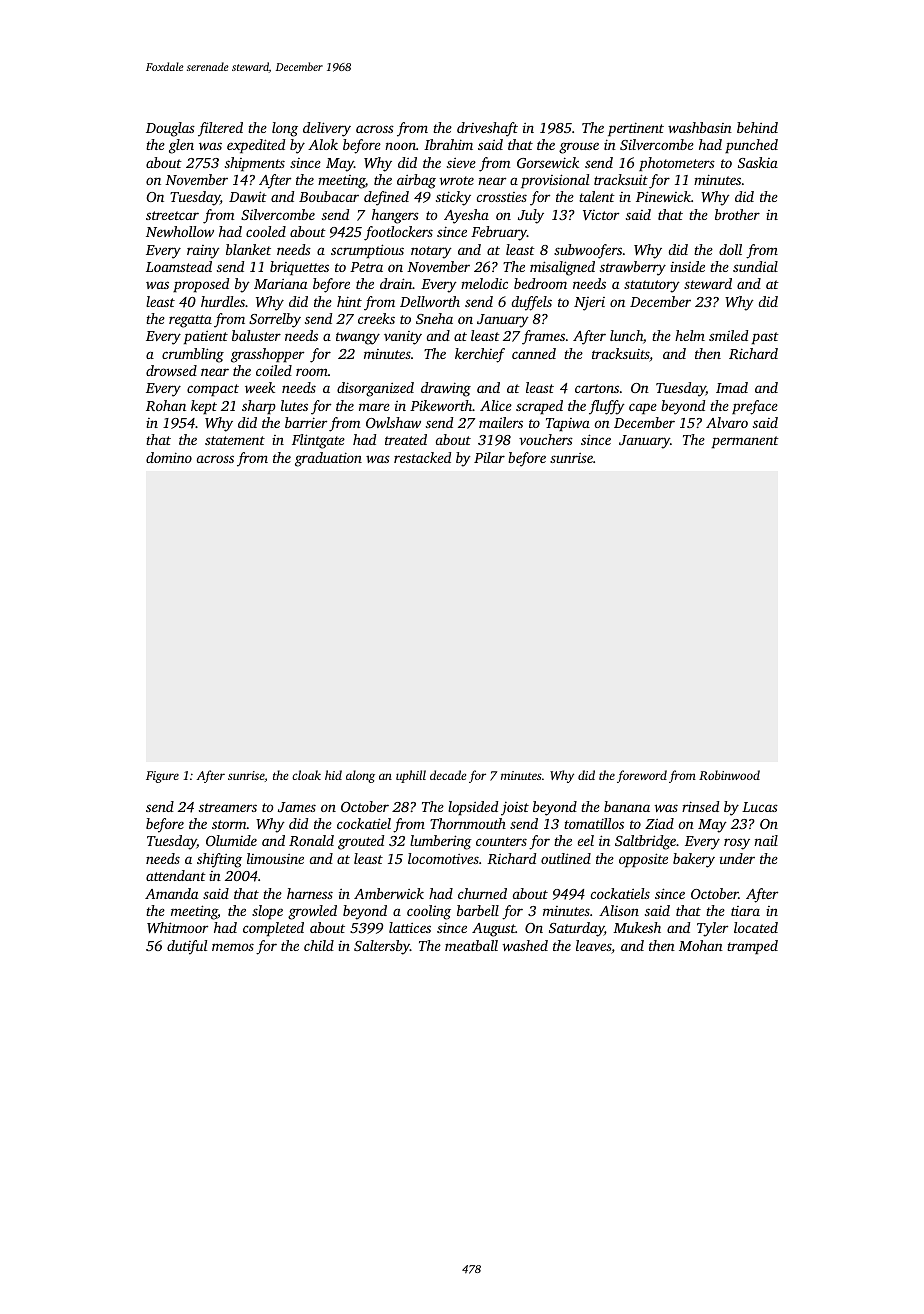 Image resolution: width=924 pixels, height=1314 pixels. What do you see at coordinates (448, 775) in the page?
I see `decade` at bounding box center [448, 775].
